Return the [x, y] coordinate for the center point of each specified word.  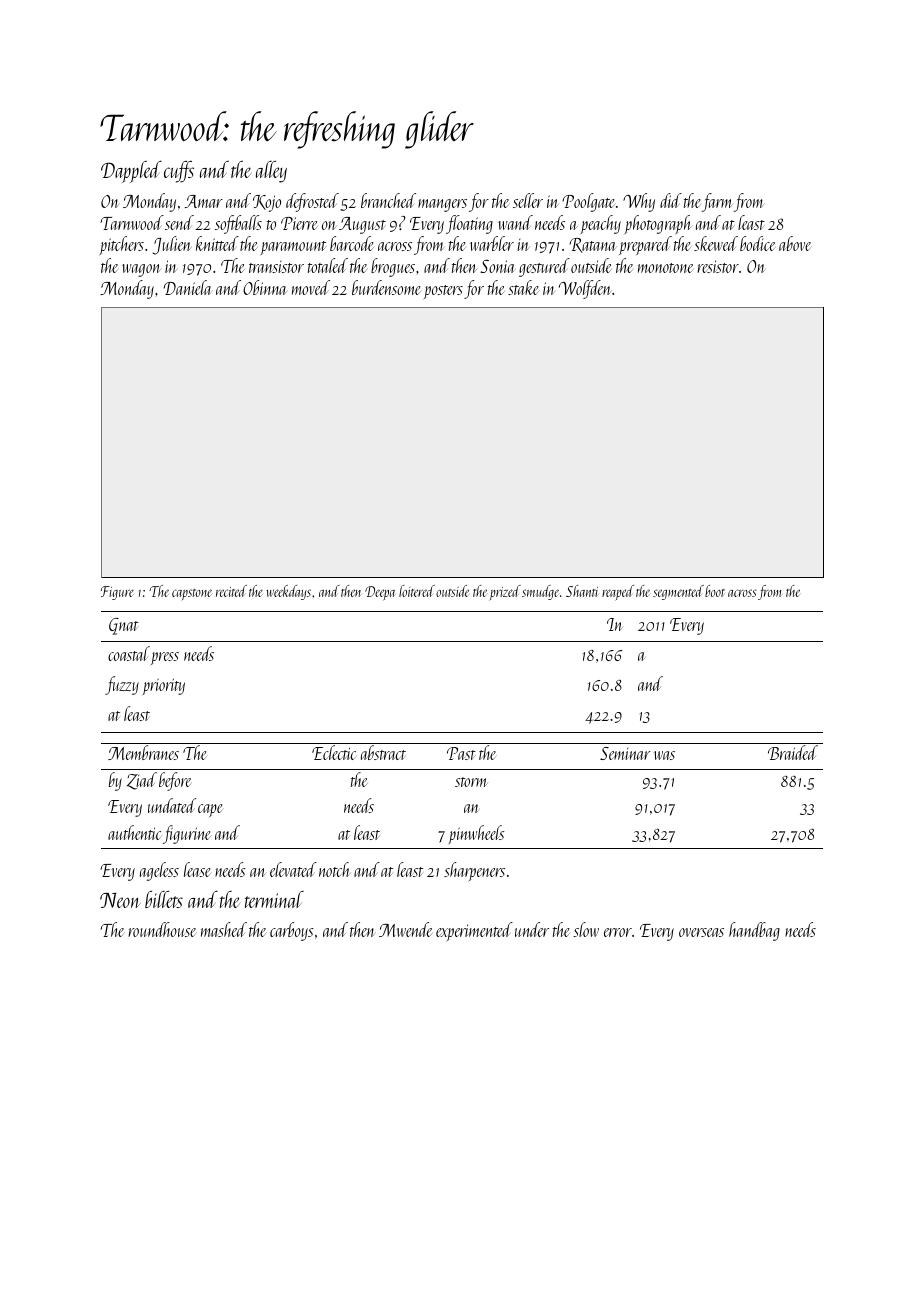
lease [197, 869]
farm [717, 202]
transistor [276, 267]
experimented [474, 931]
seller [528, 200]
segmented [678, 592]
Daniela [188, 287]
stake [523, 287]
